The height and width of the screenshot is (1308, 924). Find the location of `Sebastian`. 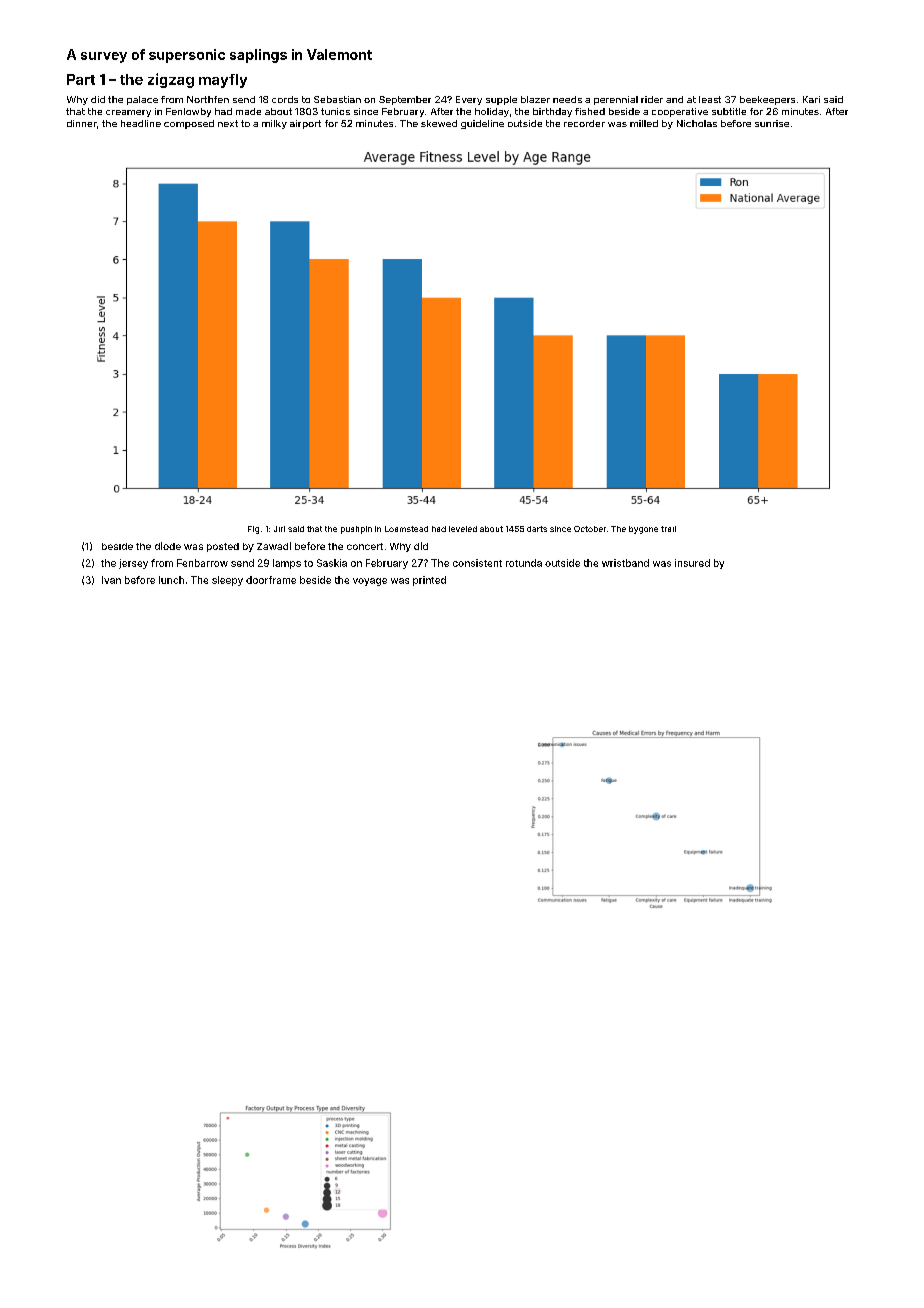

Sebastian is located at coordinates (337, 99).
